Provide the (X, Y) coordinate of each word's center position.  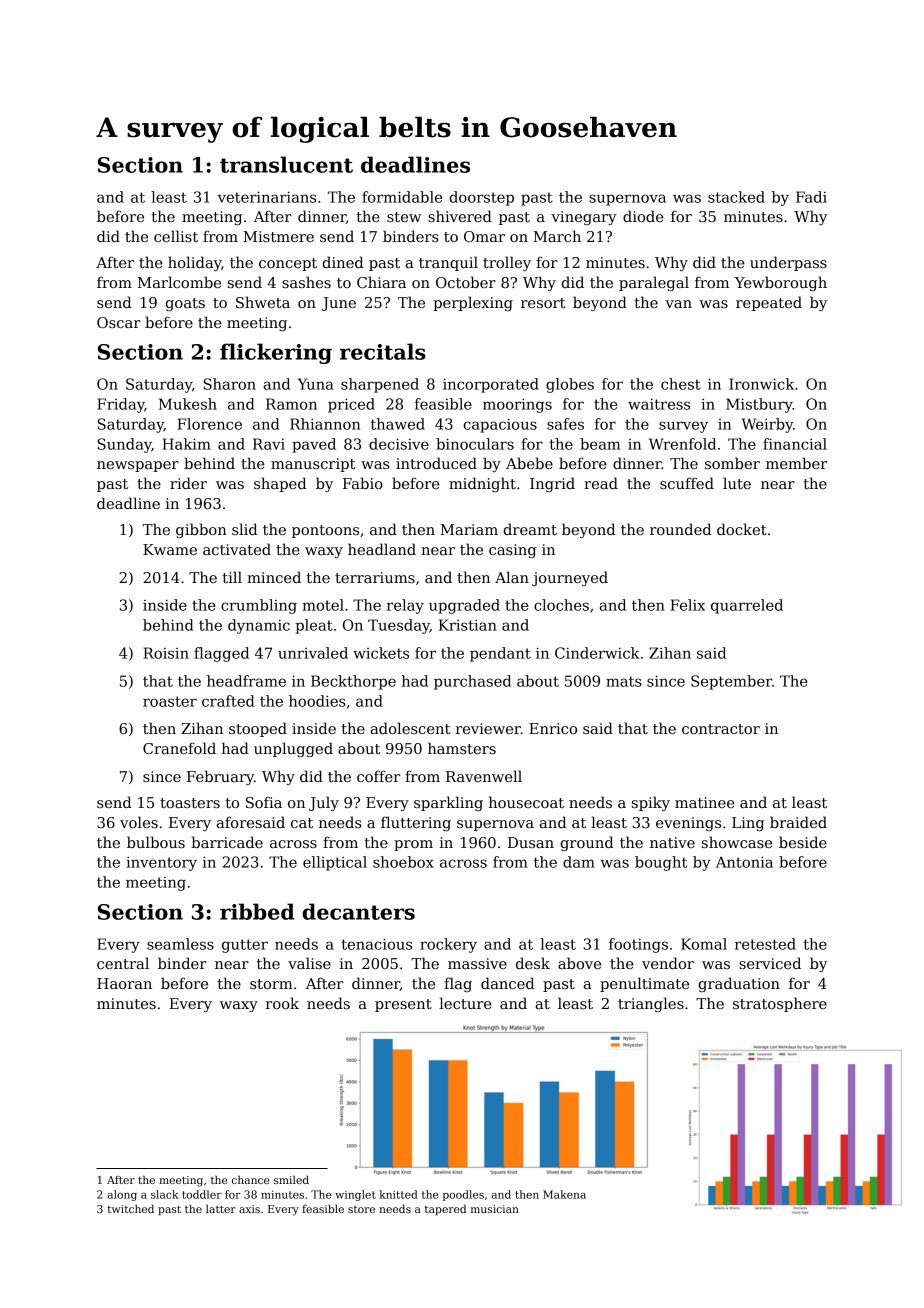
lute (737, 483)
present (403, 1005)
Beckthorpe (353, 682)
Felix (687, 605)
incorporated (491, 385)
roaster (170, 701)
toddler (202, 1194)
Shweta (263, 302)
